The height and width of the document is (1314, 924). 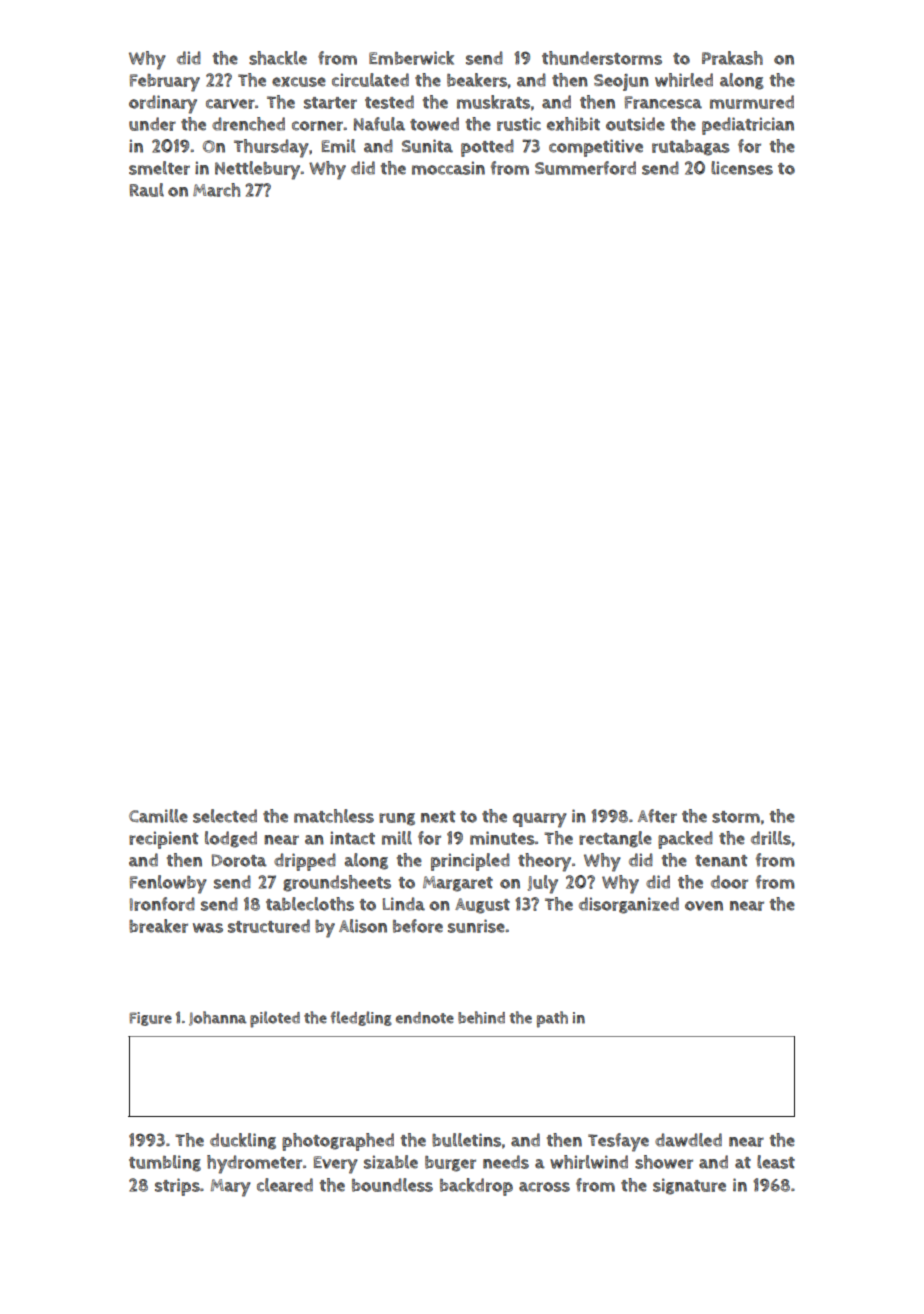 I want to click on boundless, so click(x=392, y=1185).
